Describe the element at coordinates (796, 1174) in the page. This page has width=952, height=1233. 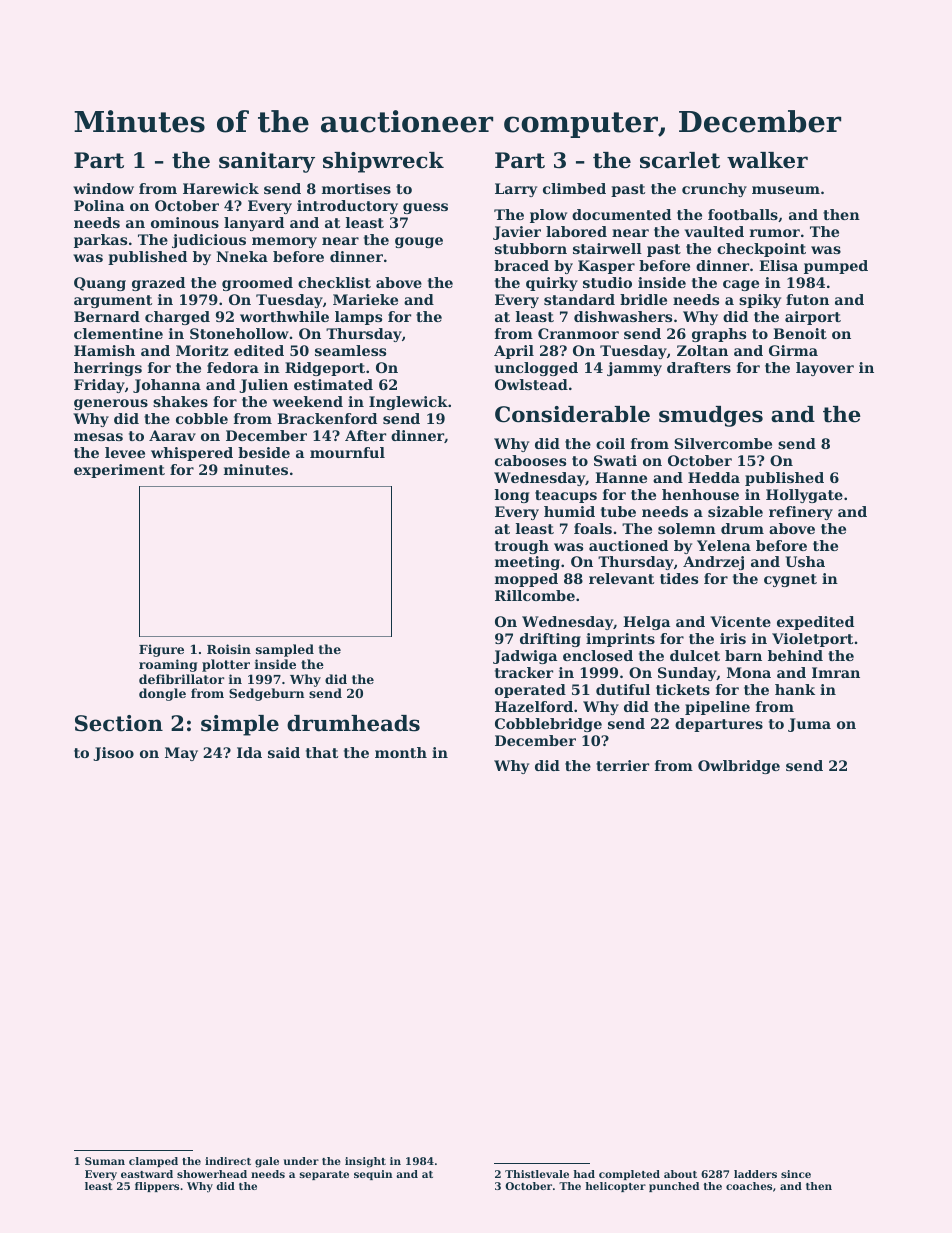
I see `since` at that location.
